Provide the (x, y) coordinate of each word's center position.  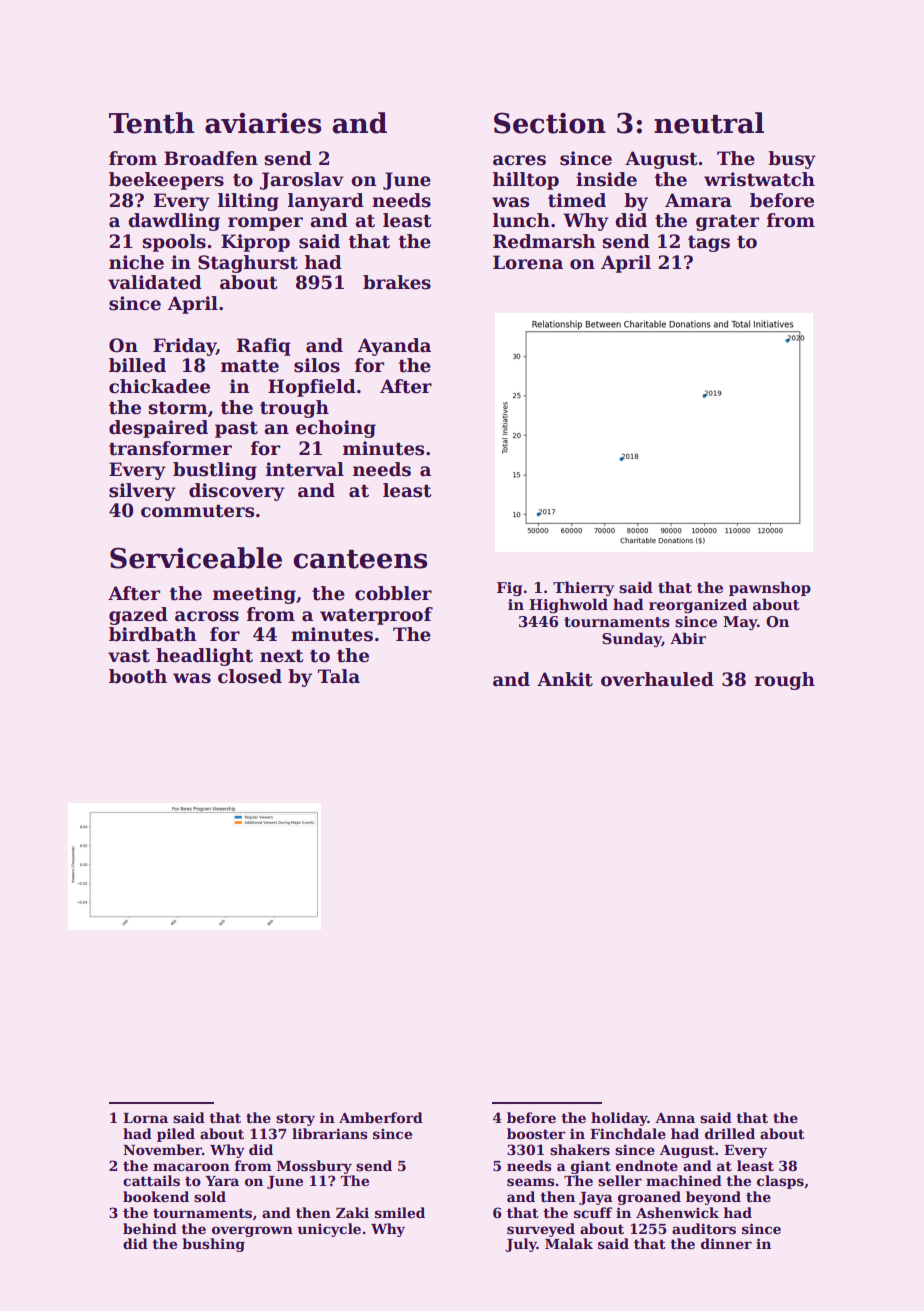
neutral (709, 123)
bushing (213, 1245)
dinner (726, 1243)
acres (519, 160)
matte (250, 366)
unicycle (329, 1230)
